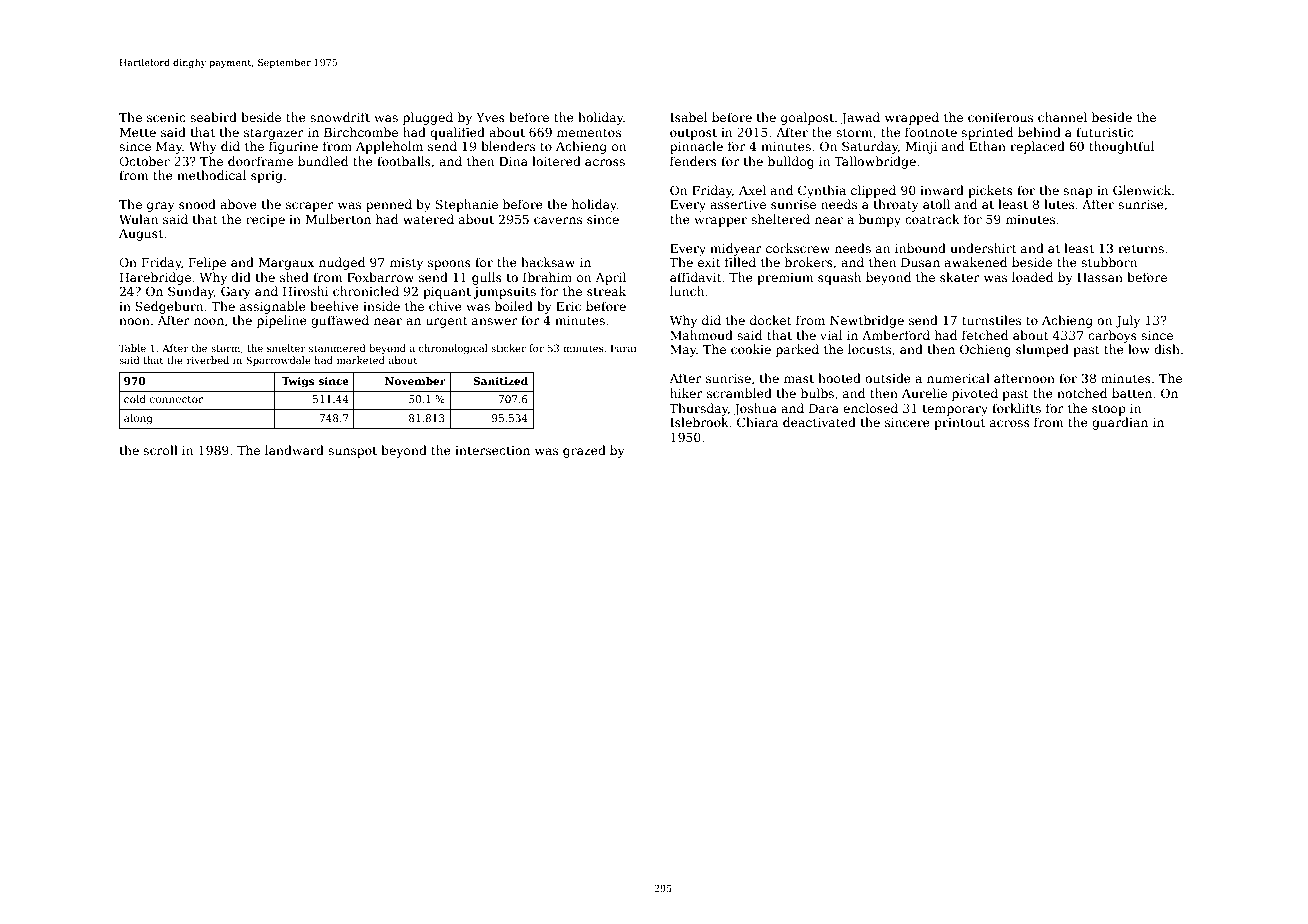 This screenshot has height=924, width=1308. What do you see at coordinates (688, 117) in the screenshot?
I see `Isabel` at bounding box center [688, 117].
